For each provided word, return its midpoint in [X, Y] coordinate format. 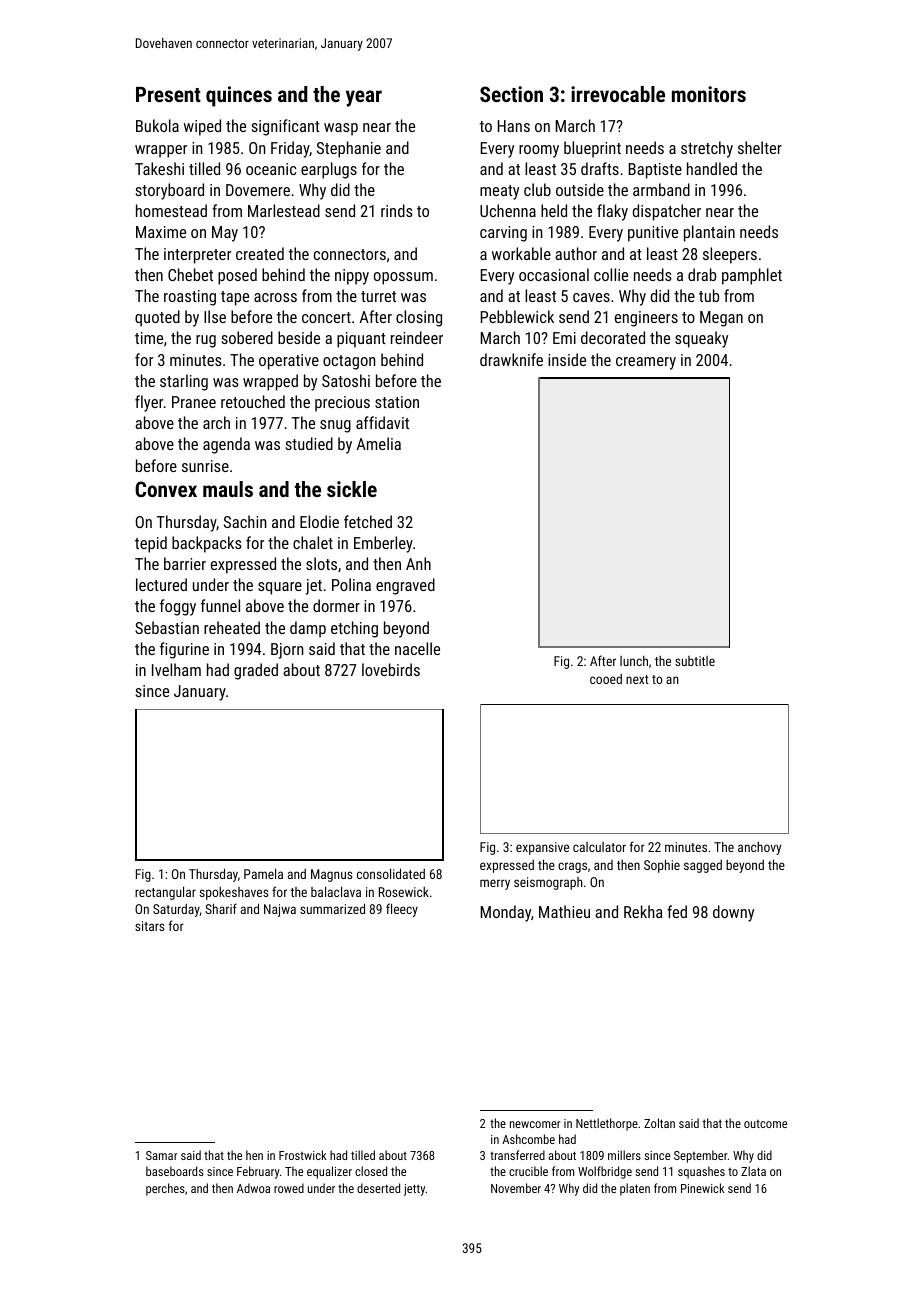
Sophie [662, 866]
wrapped [270, 382]
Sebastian [167, 627]
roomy [539, 151]
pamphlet [752, 276]
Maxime [161, 232]
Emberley [383, 544]
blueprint [592, 149]
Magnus [331, 875]
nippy [352, 277]
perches [165, 1189]
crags [572, 867]
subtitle [695, 661]
